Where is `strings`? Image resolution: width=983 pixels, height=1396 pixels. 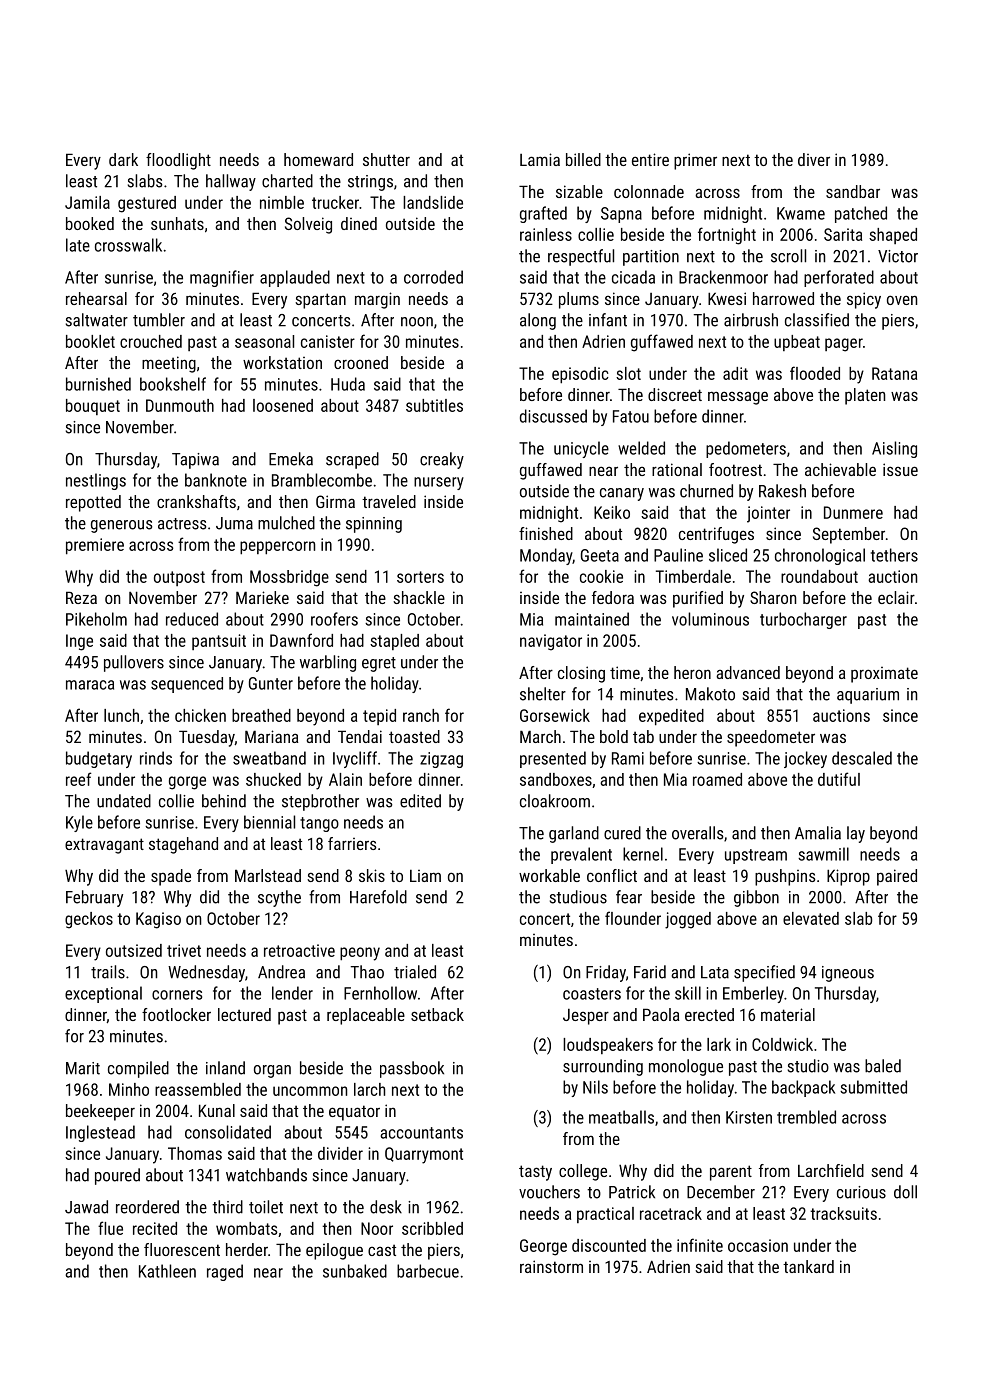 strings is located at coordinates (370, 183).
